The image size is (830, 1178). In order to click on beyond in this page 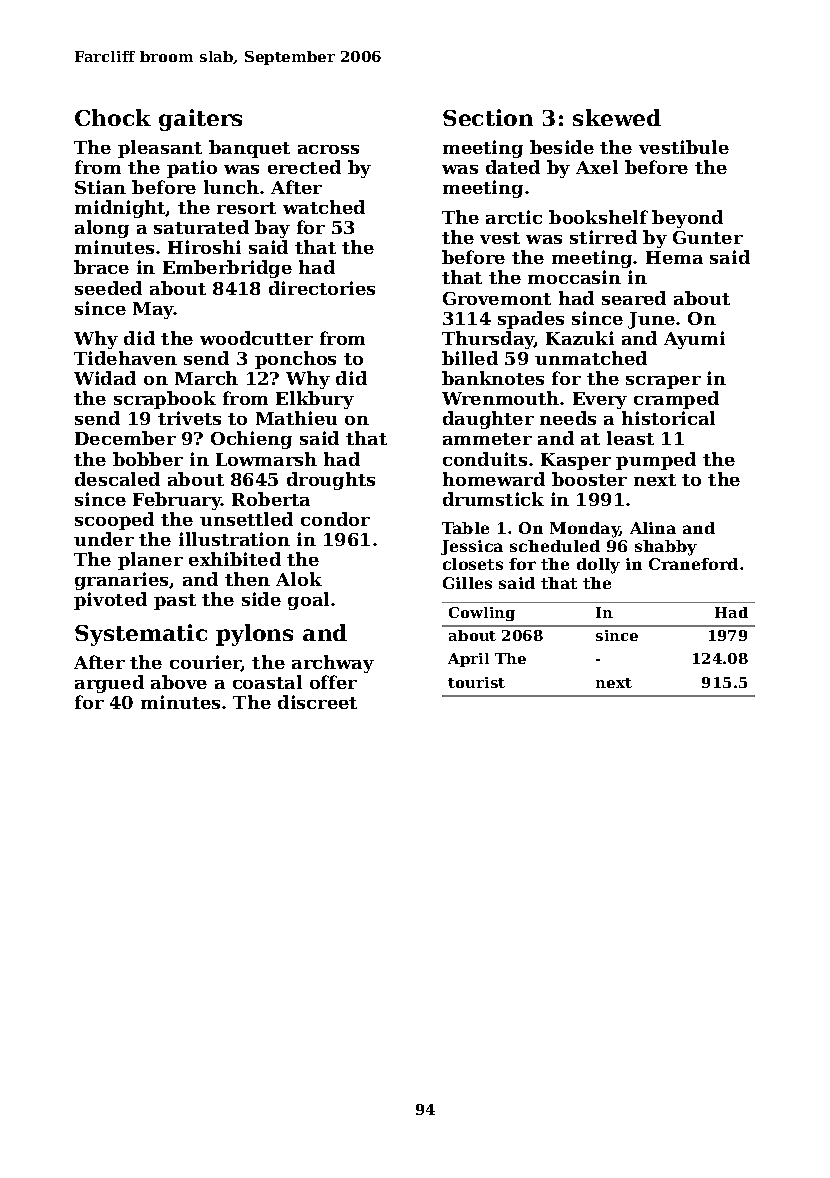, I will do `click(687, 219)`.
